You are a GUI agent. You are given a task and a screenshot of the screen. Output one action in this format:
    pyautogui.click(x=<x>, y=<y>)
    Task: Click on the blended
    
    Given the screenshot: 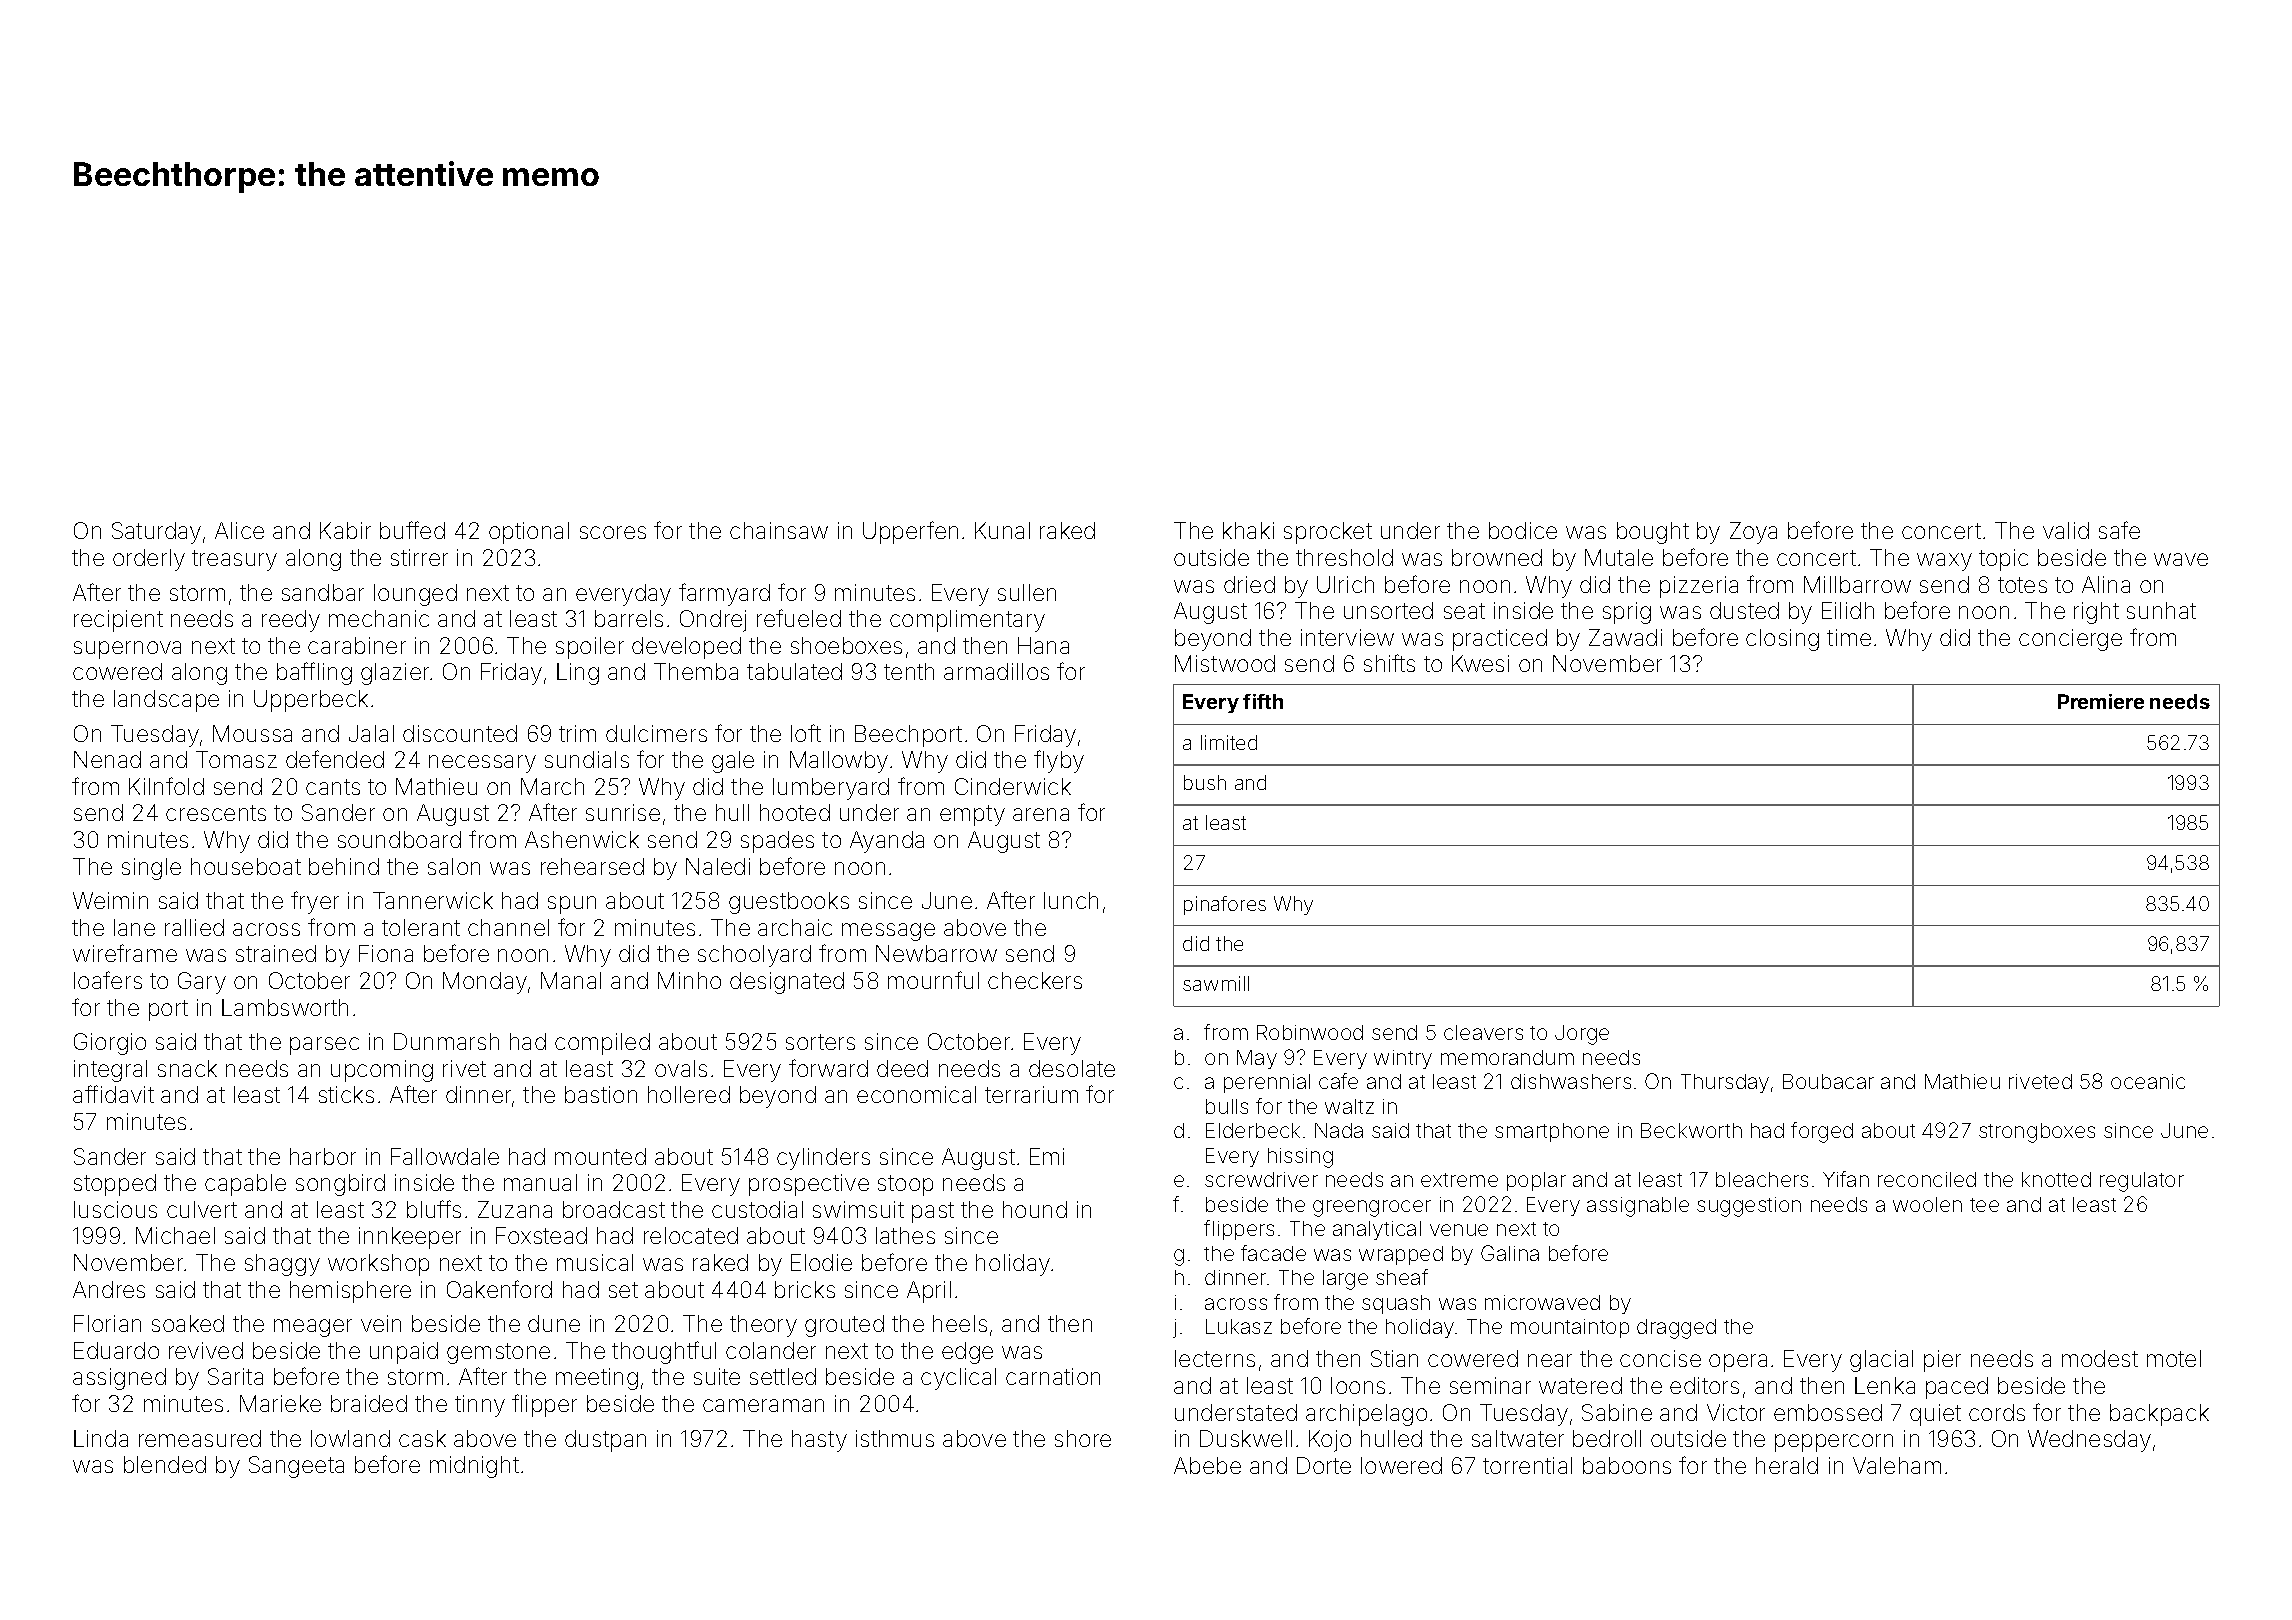 What is the action you would take?
    pyautogui.click(x=165, y=1464)
